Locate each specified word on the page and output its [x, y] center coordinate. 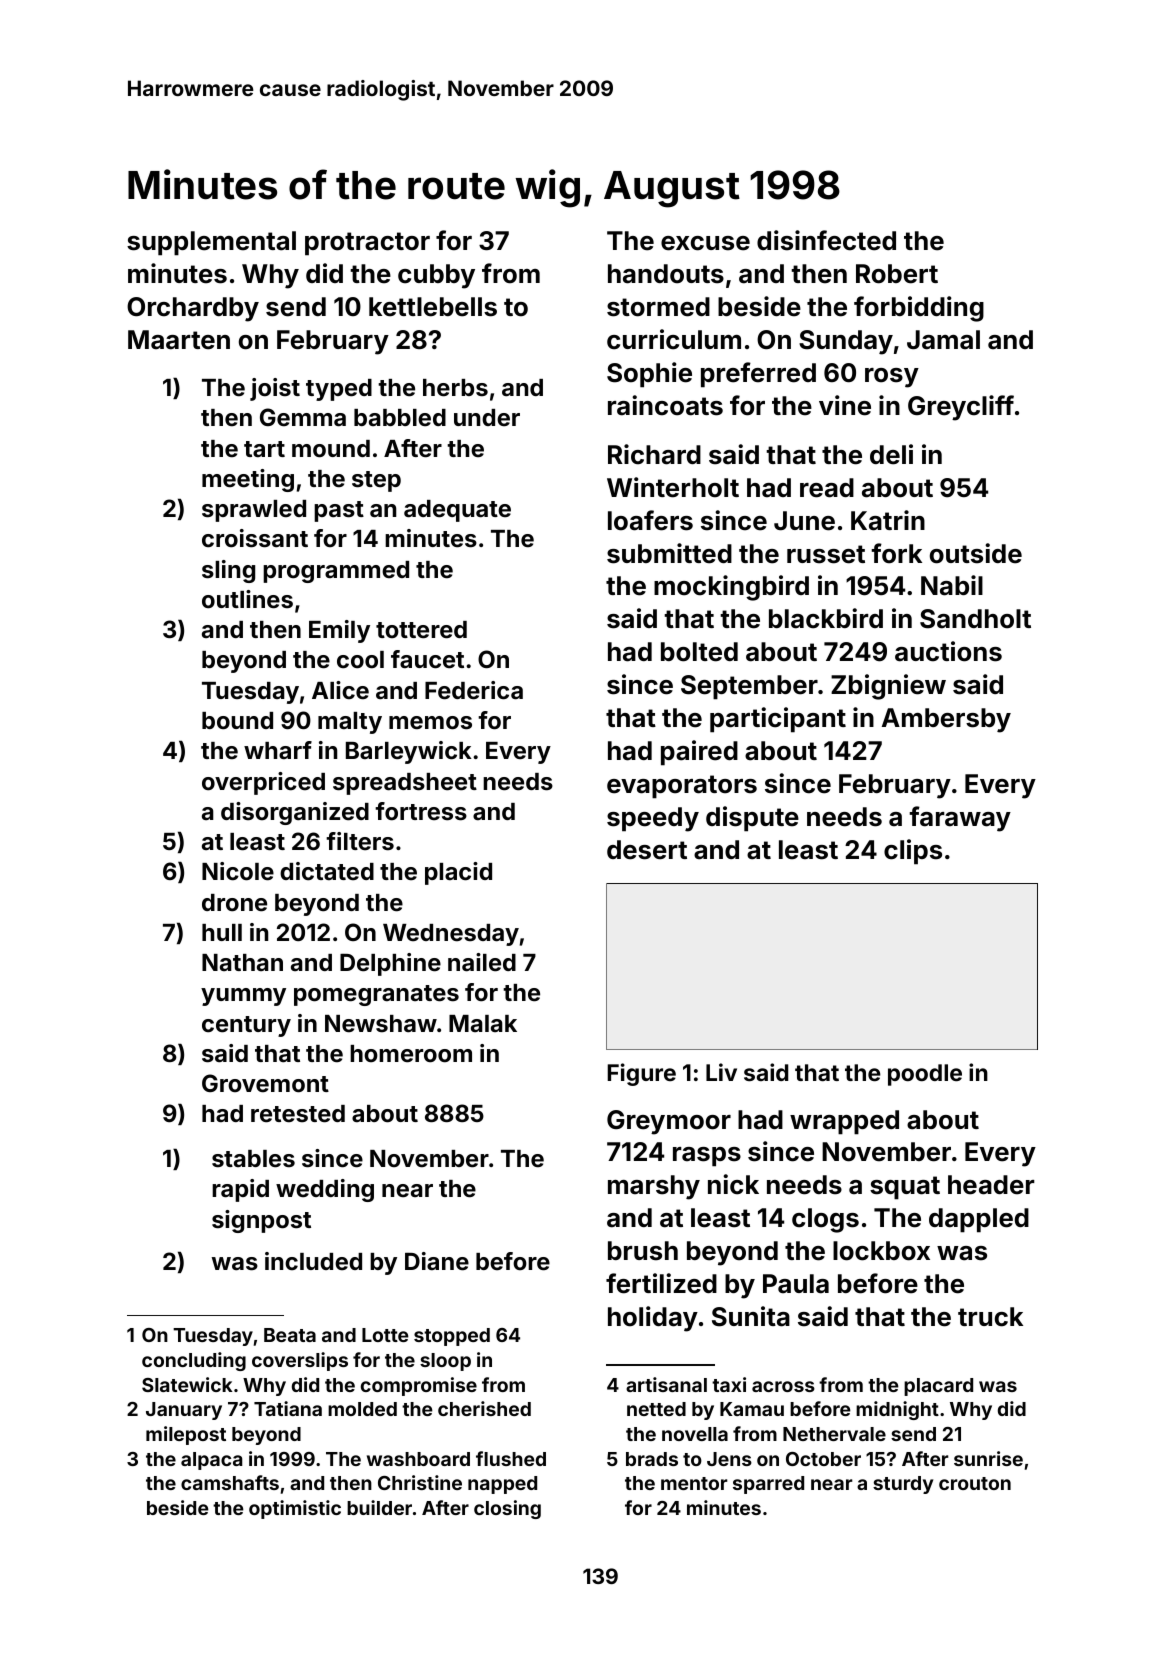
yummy [243, 997]
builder [379, 1507]
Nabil [952, 585]
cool [360, 660]
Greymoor [669, 1122]
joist [275, 389]
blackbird [826, 618]
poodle [925, 1075]
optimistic [295, 1509]
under [487, 418]
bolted [699, 652]
